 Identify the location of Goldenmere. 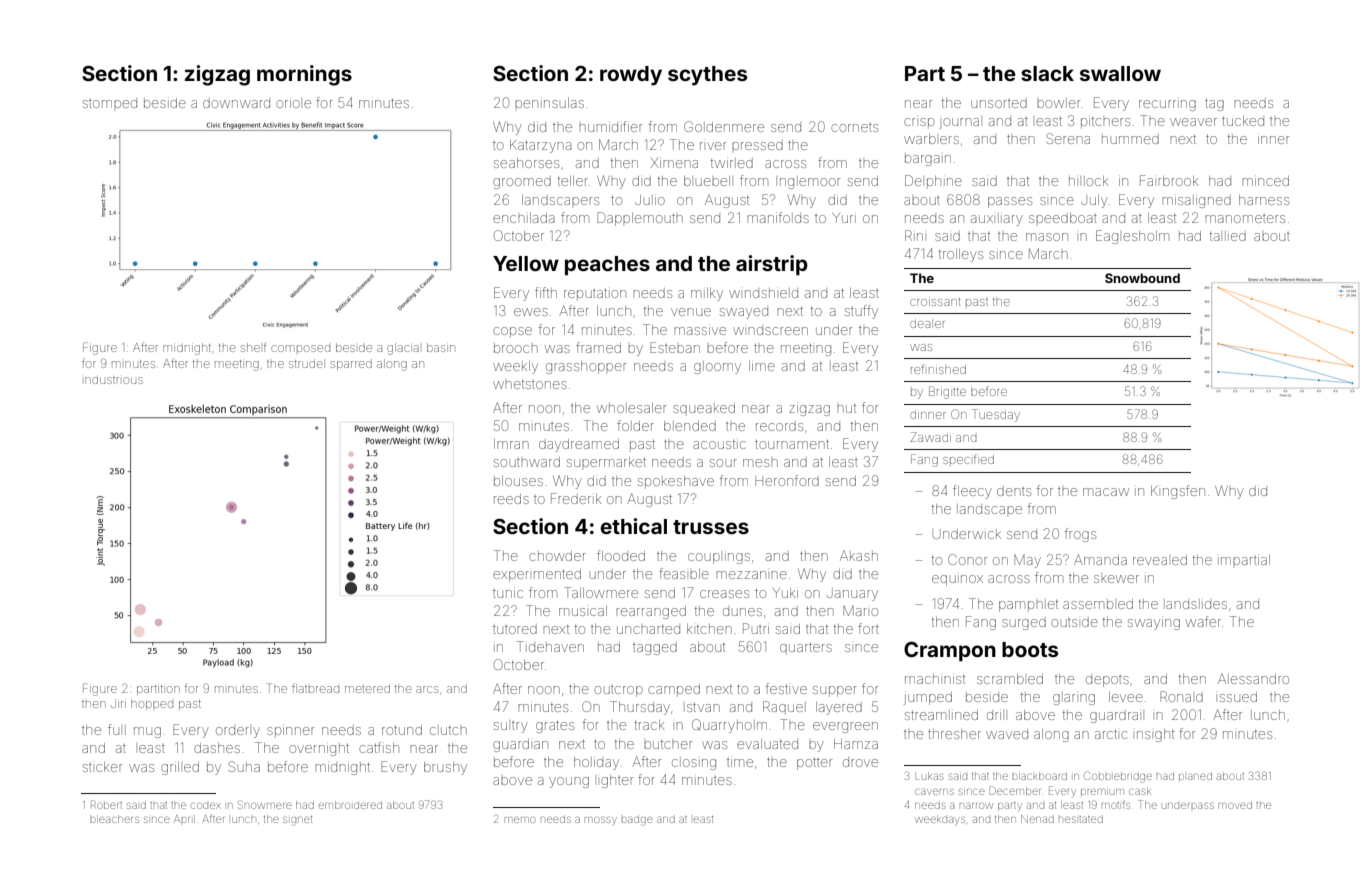
(724, 126).
